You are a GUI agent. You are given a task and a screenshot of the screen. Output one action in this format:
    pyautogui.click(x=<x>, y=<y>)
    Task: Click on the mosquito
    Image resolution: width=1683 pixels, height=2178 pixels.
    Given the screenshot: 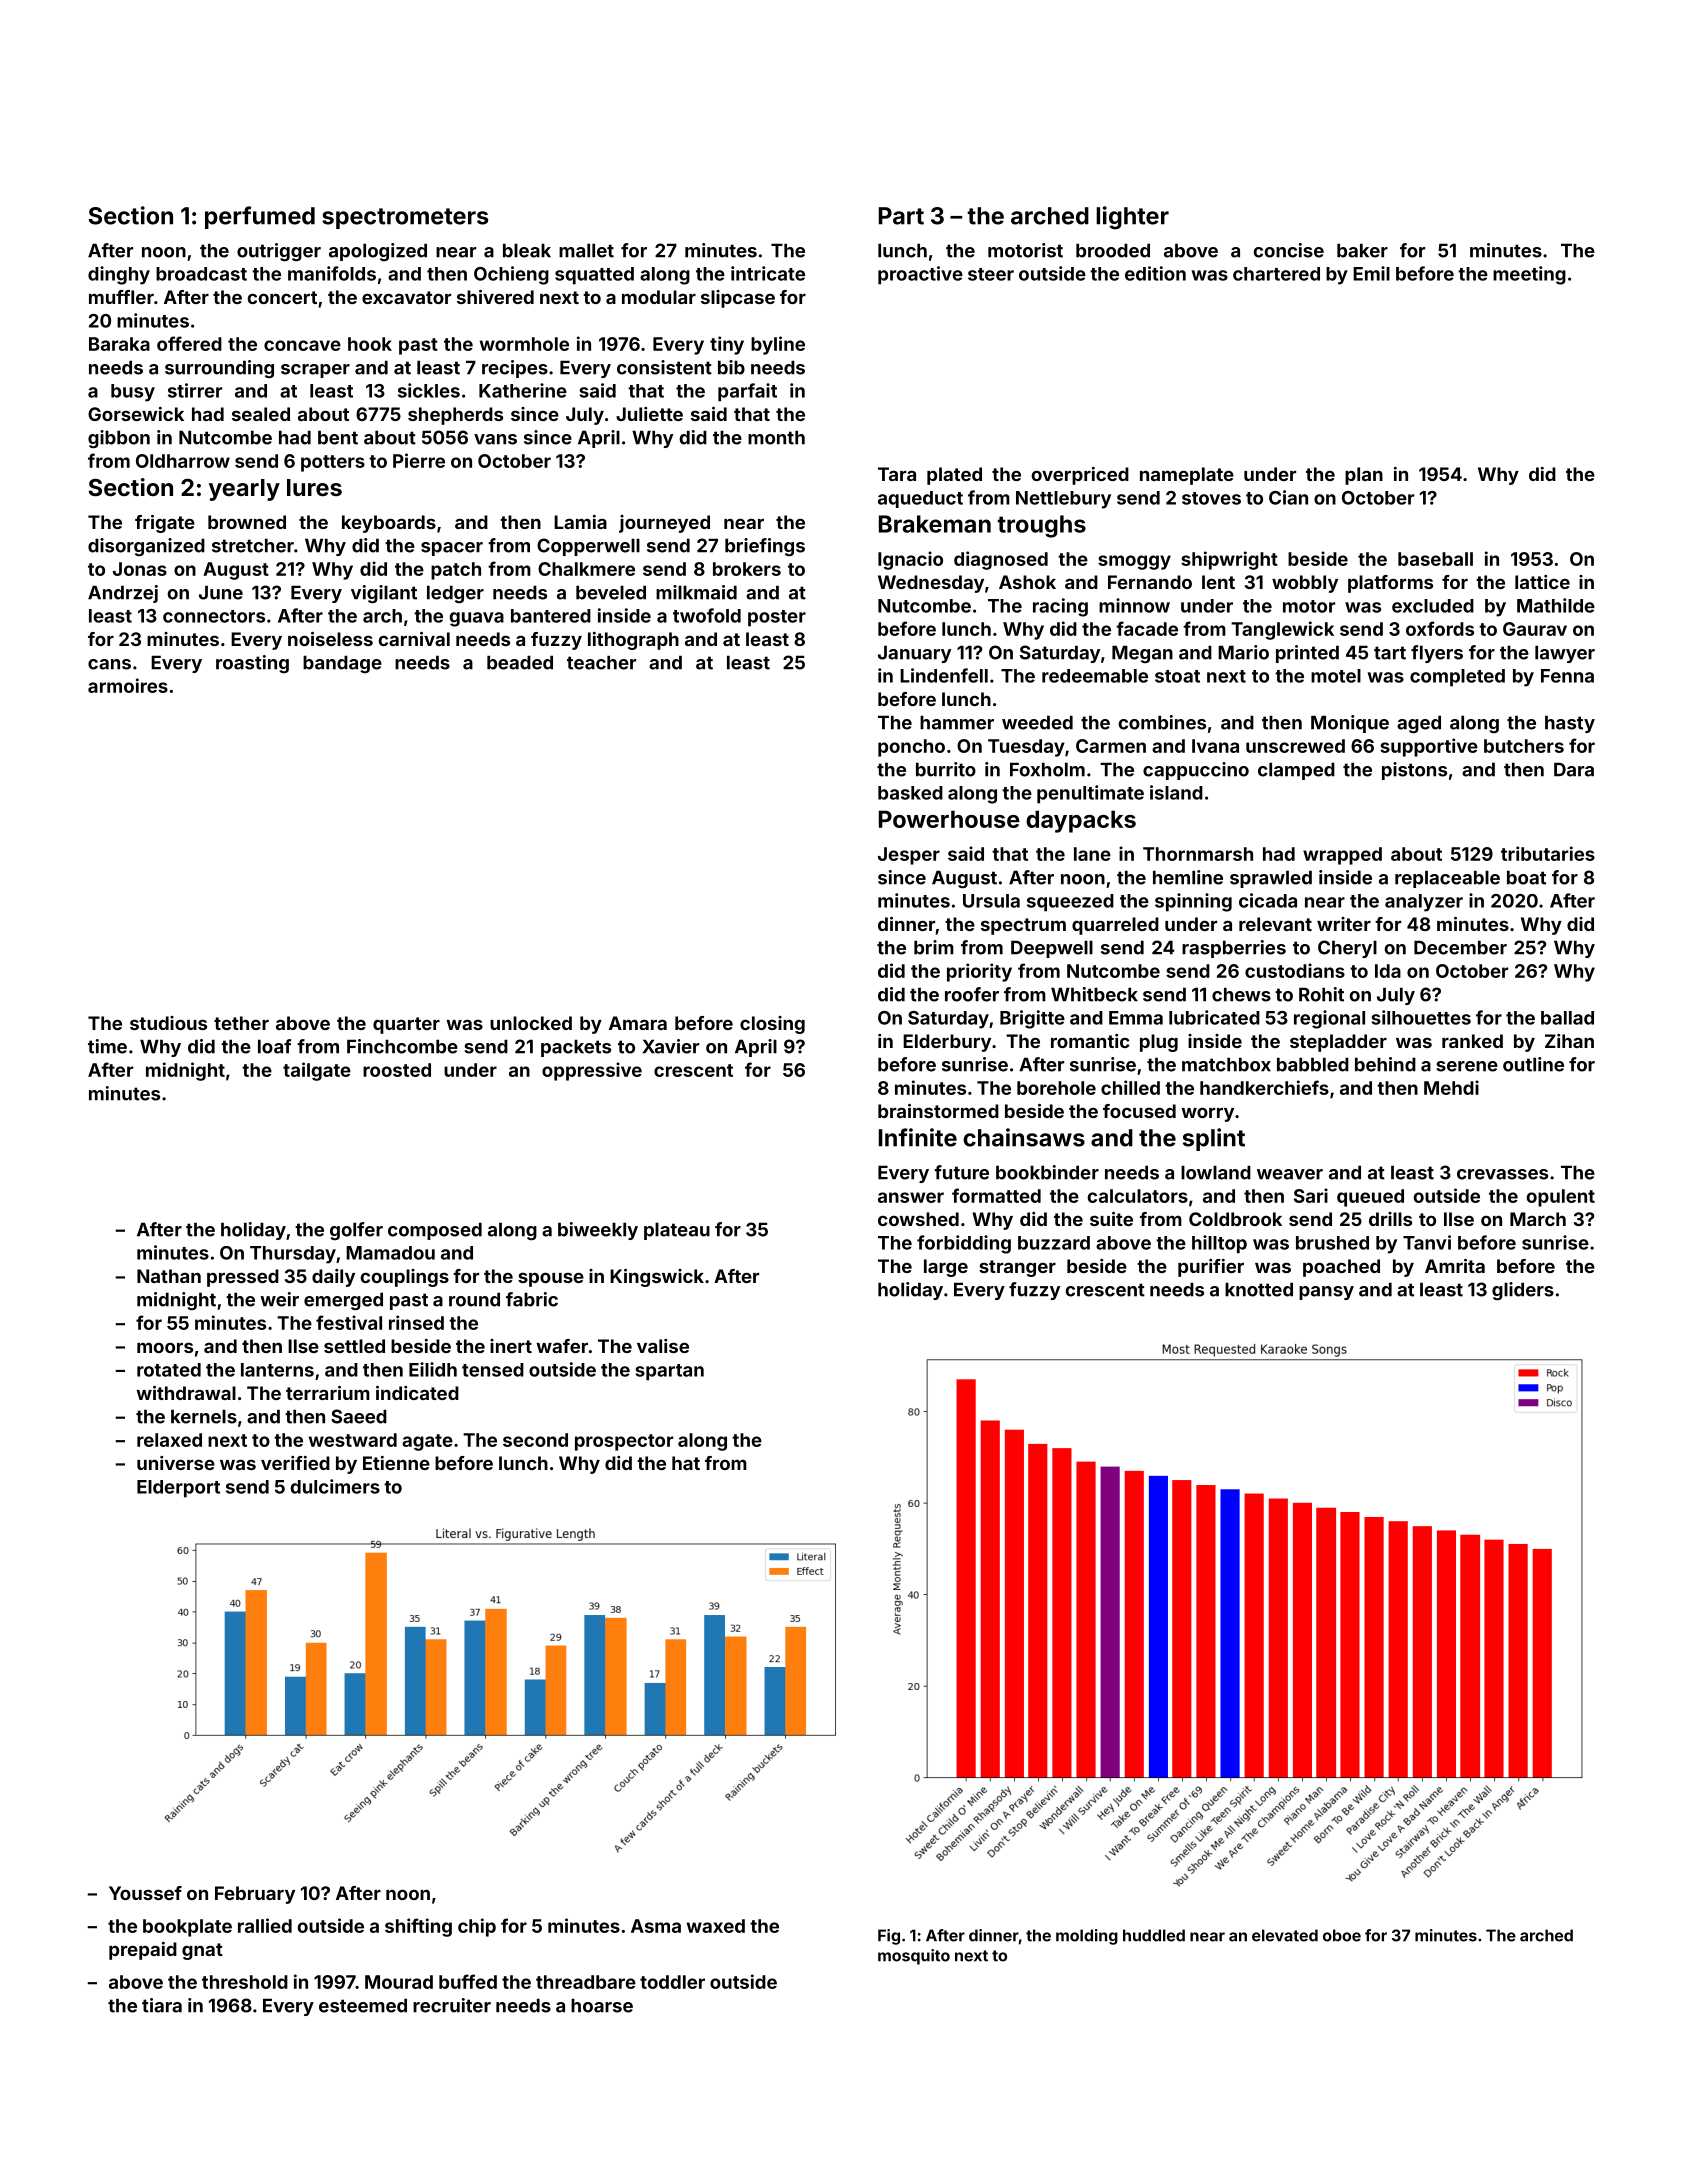 What is the action you would take?
    pyautogui.click(x=914, y=1957)
